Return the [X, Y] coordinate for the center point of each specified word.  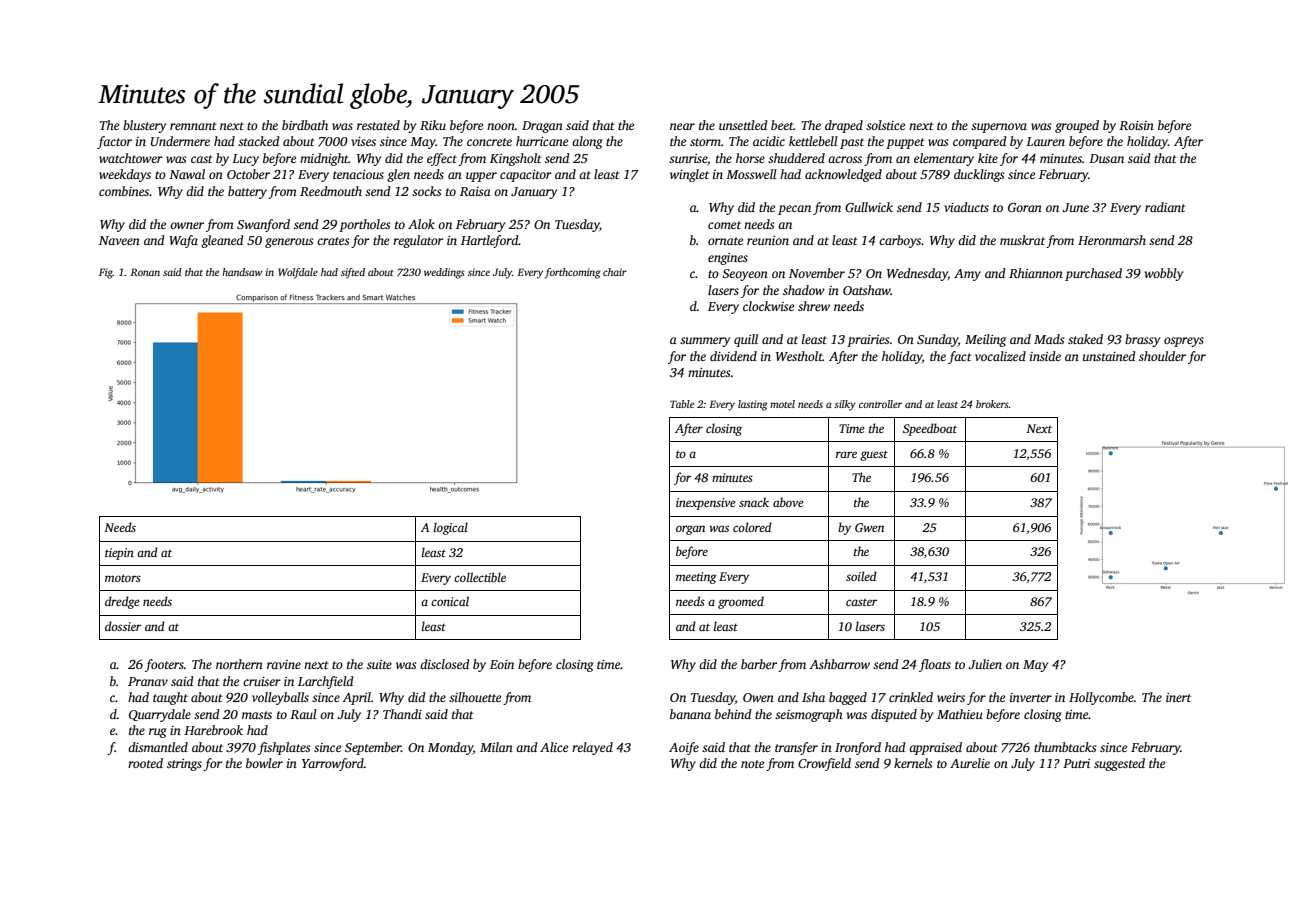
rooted [145, 763]
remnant [193, 126]
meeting [696, 578]
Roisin [1136, 125]
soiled [861, 576]
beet [782, 125]
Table [682, 404]
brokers [992, 404]
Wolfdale [298, 273]
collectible [480, 577]
